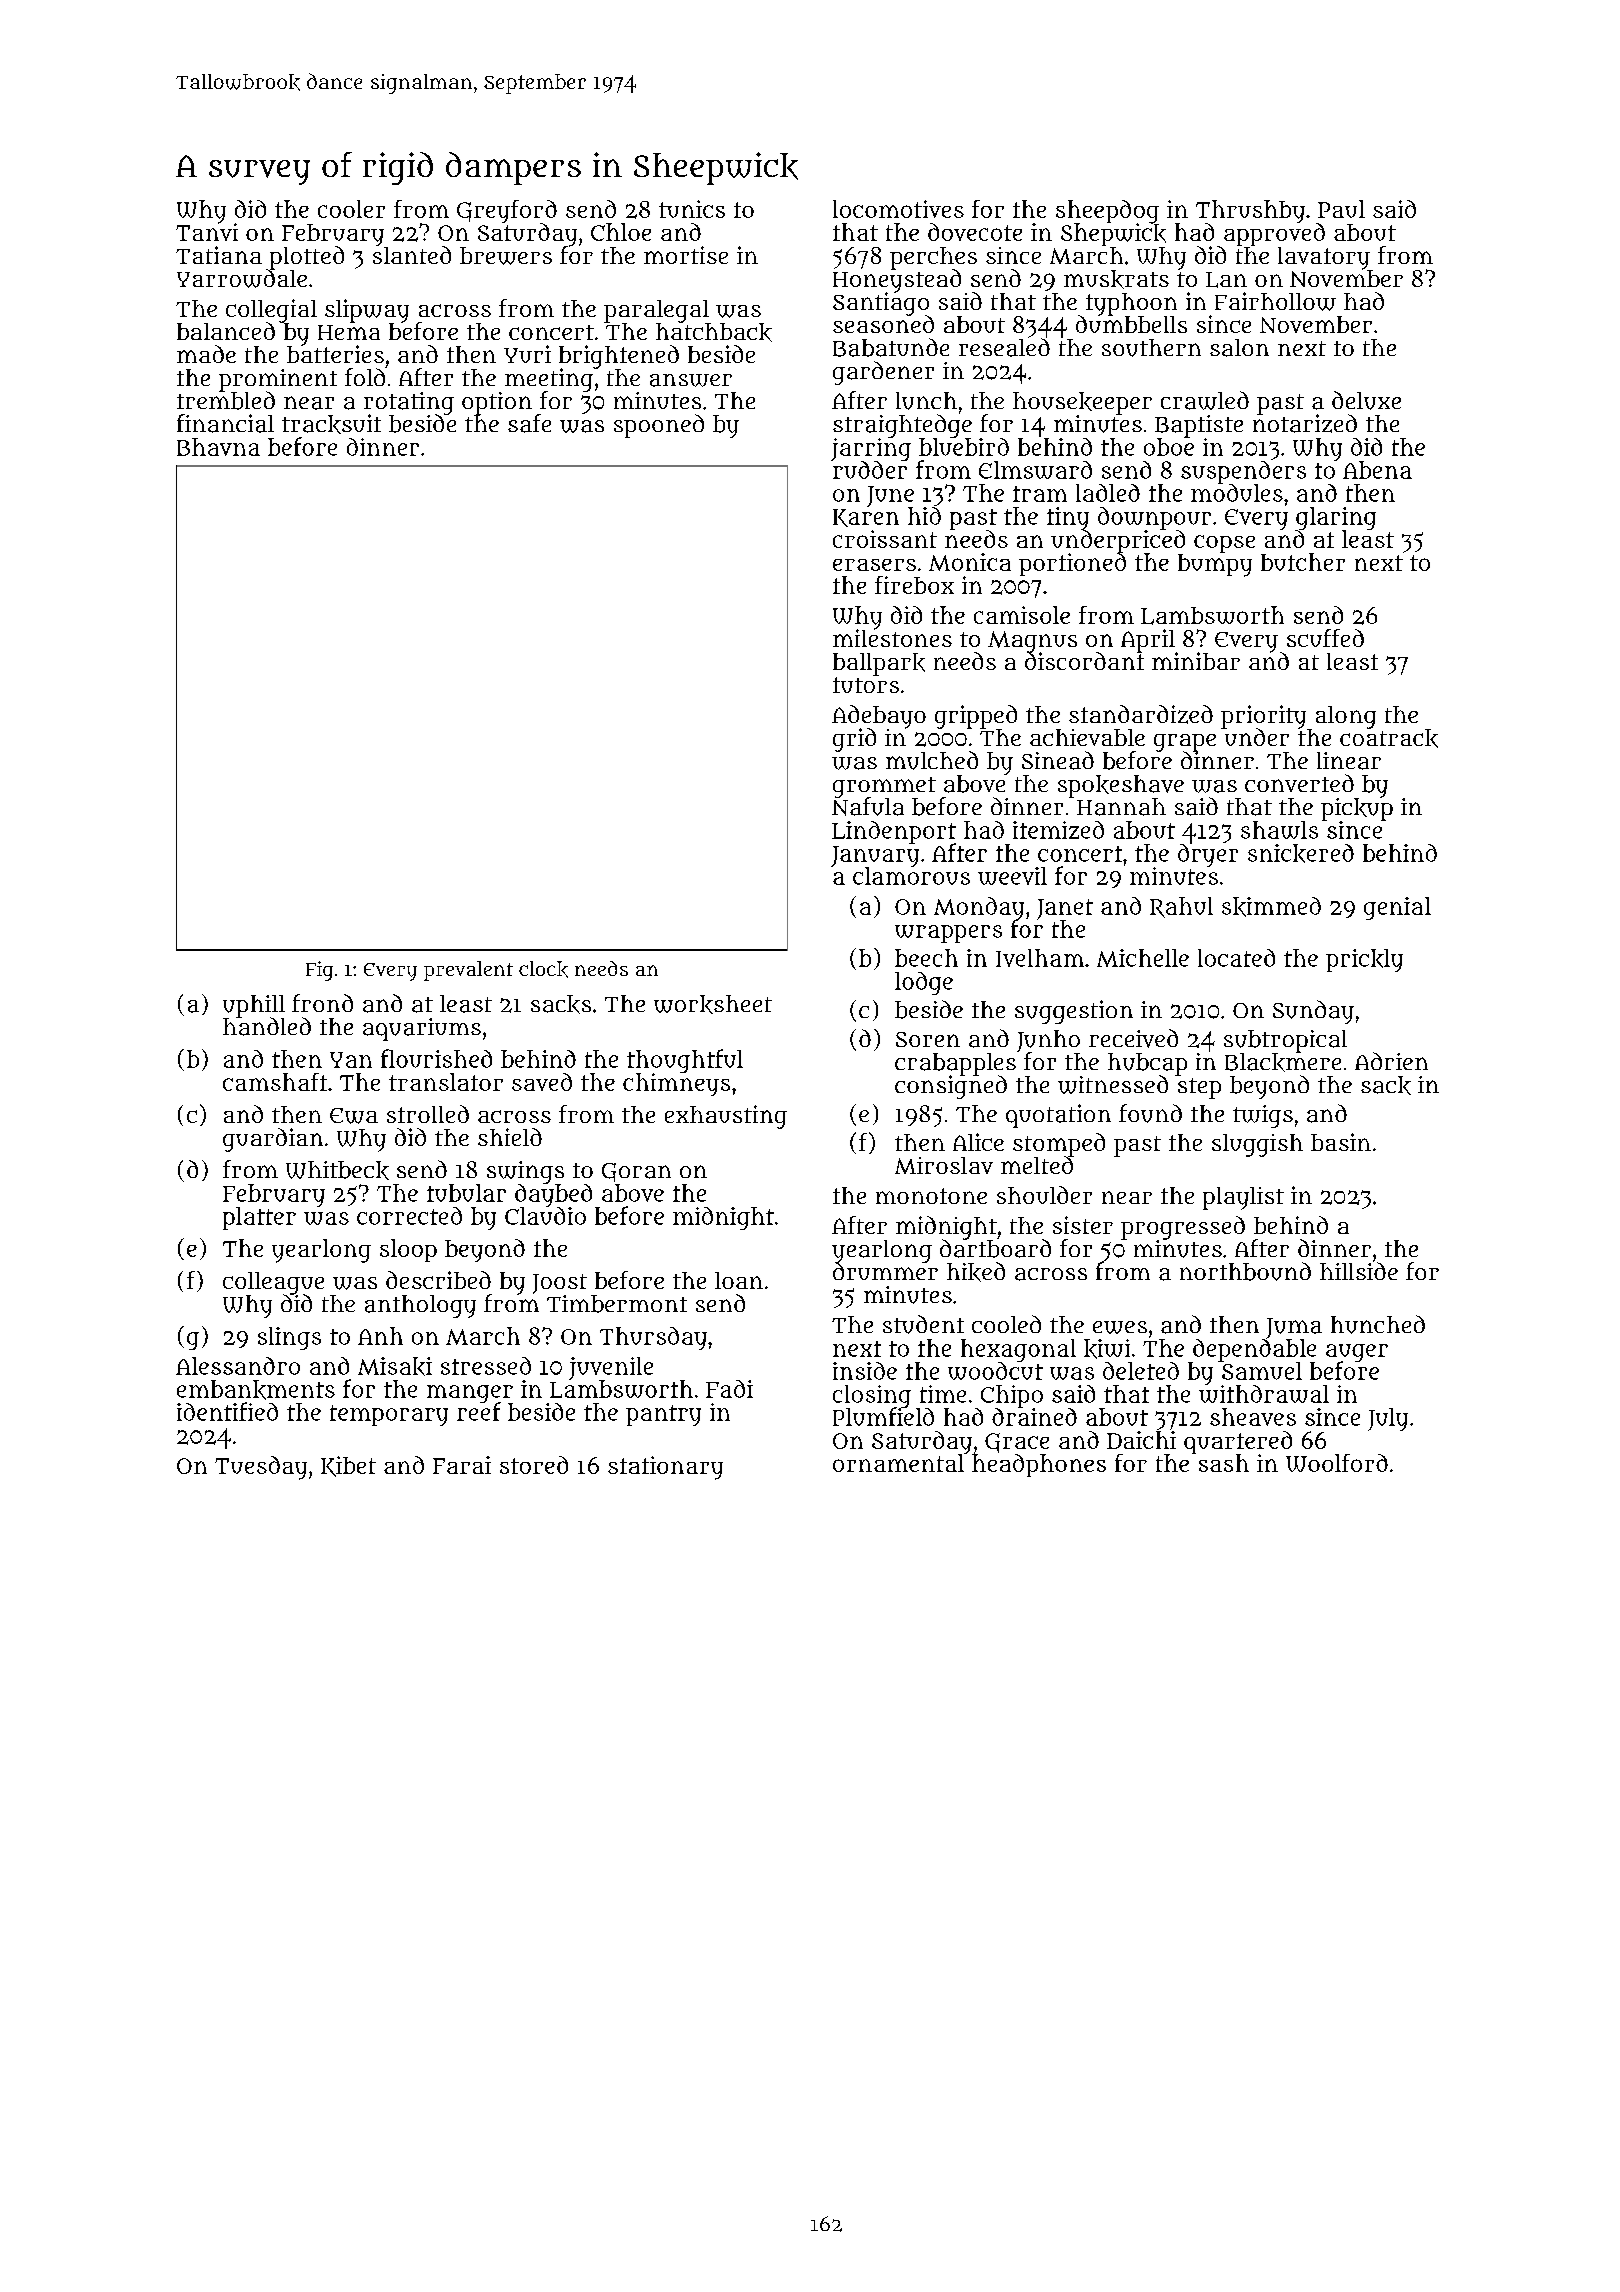 The height and width of the image is (2292, 1620). I want to click on milestones, so click(892, 638).
